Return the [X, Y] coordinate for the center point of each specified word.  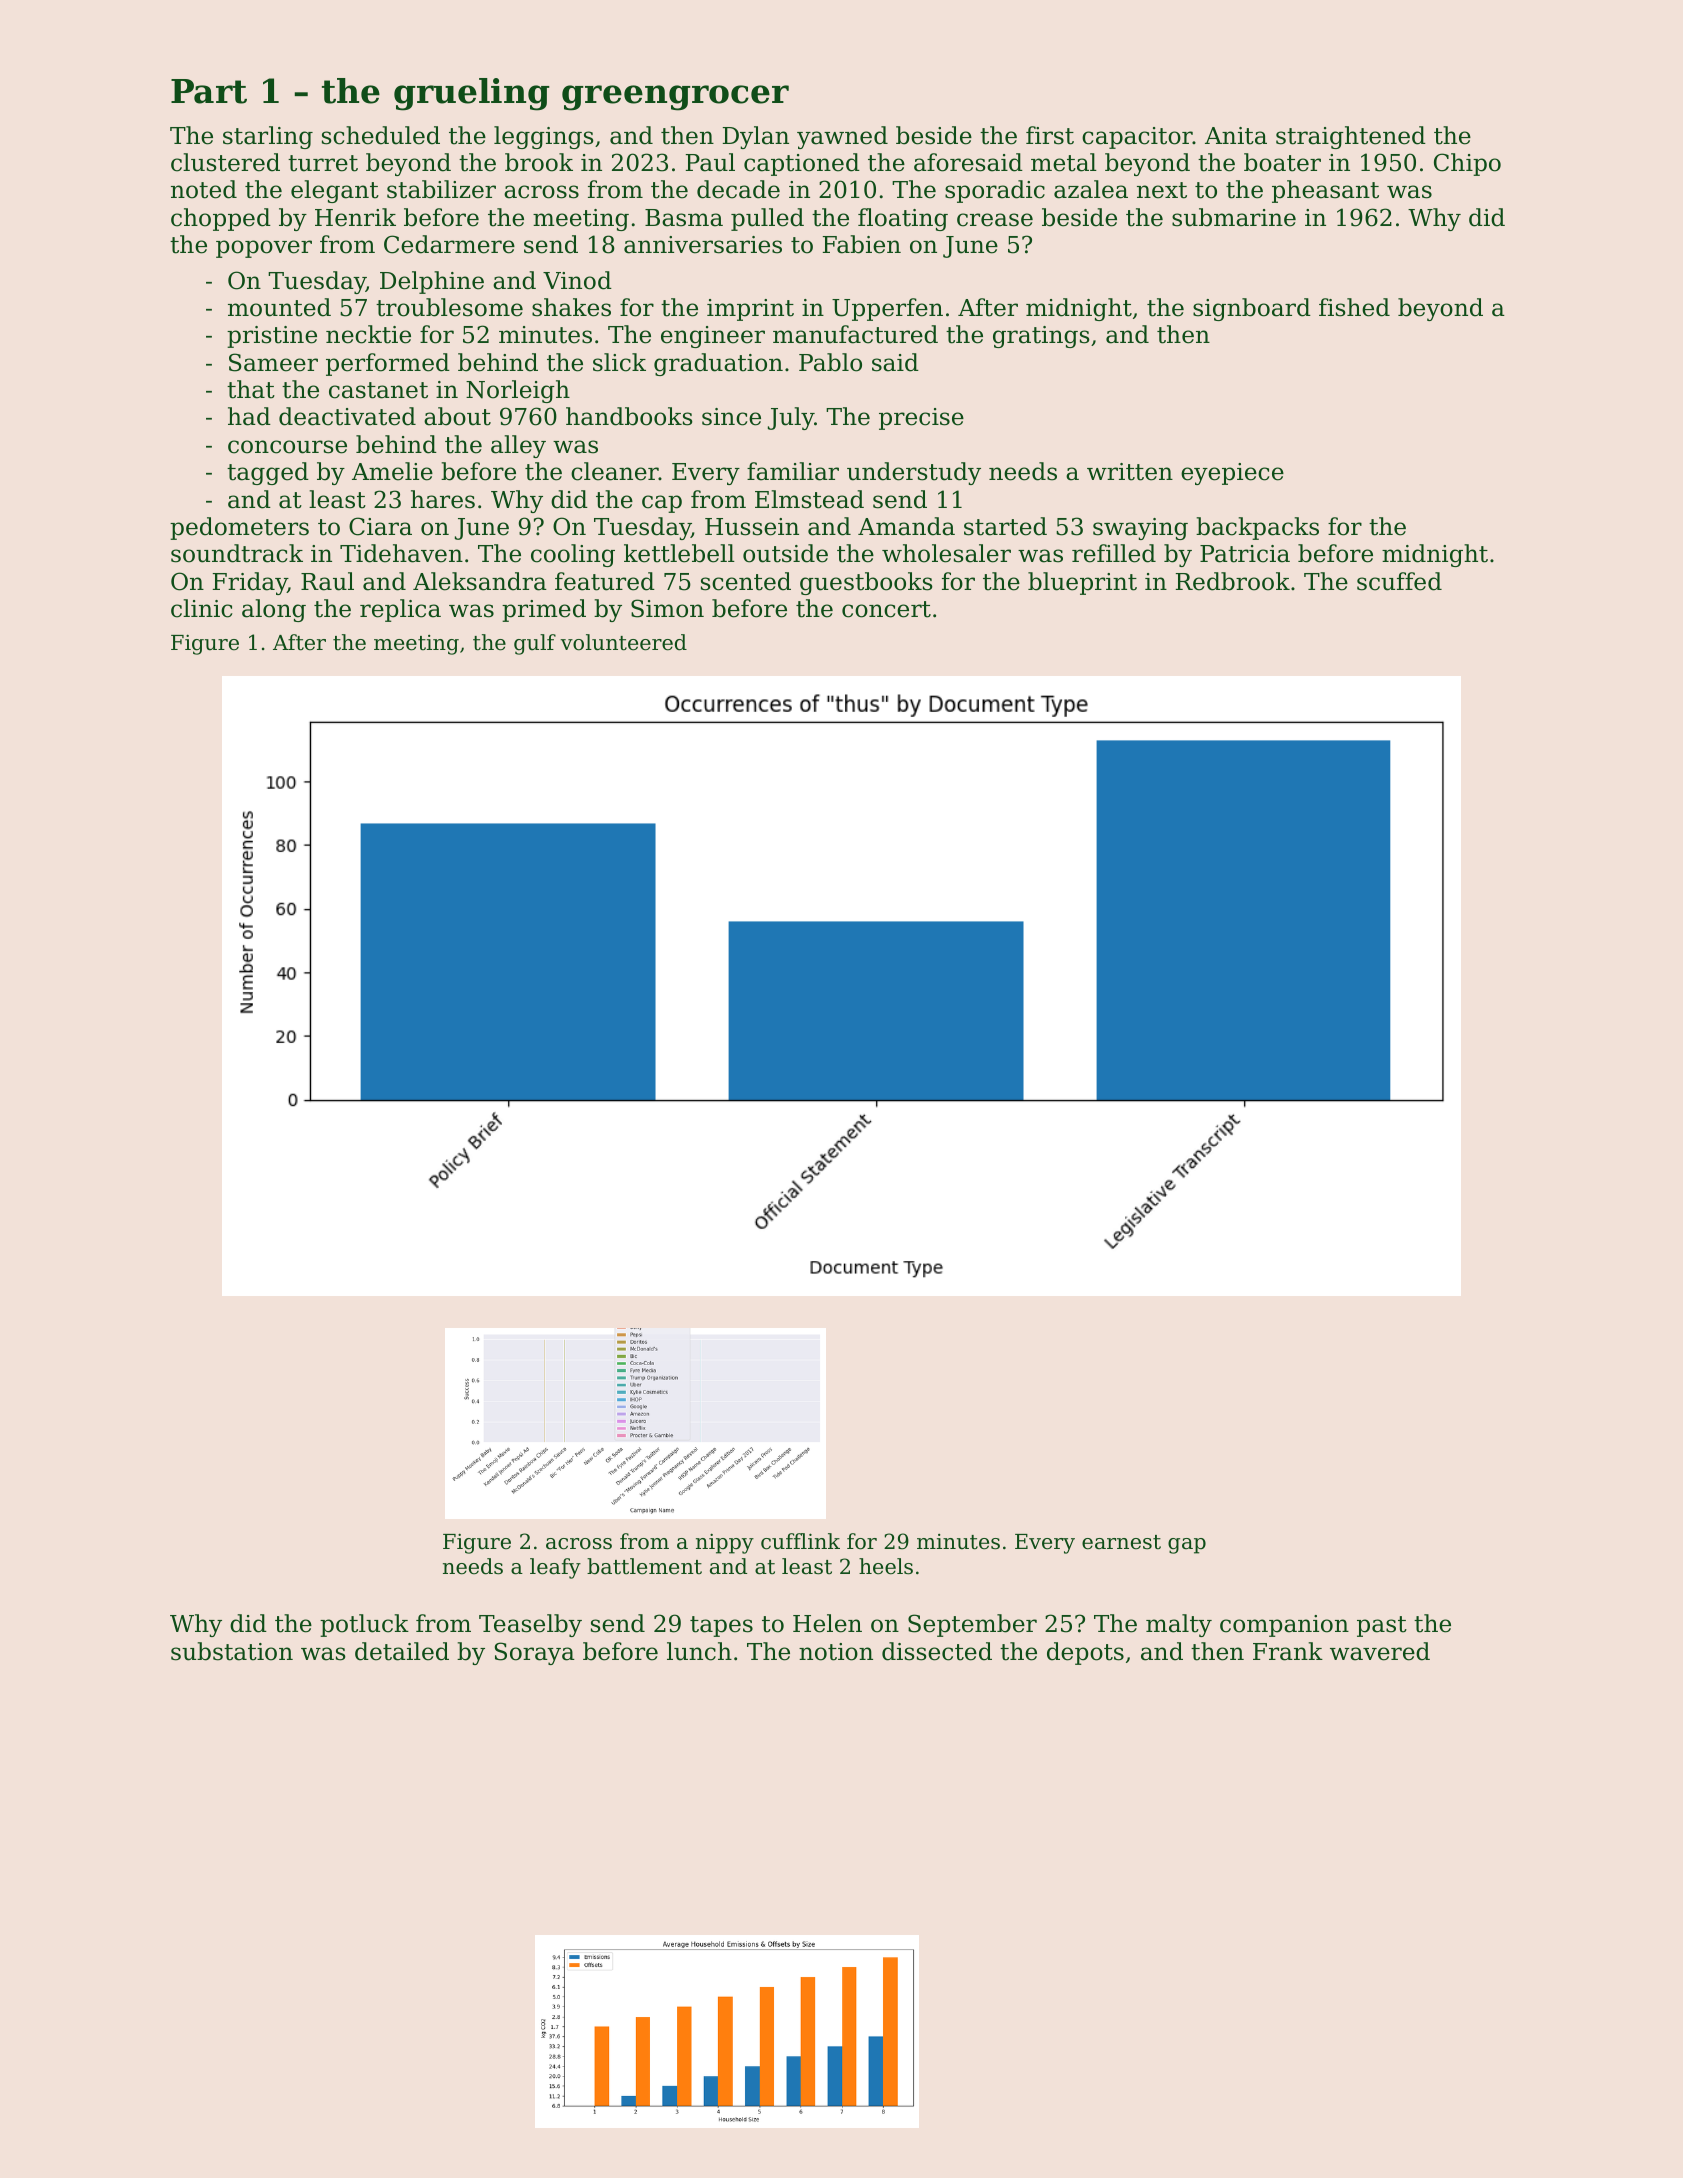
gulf [535, 644]
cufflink [800, 1541]
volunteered [623, 642]
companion [1284, 1626]
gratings [1041, 337]
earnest [1121, 1542]
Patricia [1245, 554]
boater [1282, 162]
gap [1187, 1546]
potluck [364, 1625]
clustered [225, 162]
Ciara [380, 526]
